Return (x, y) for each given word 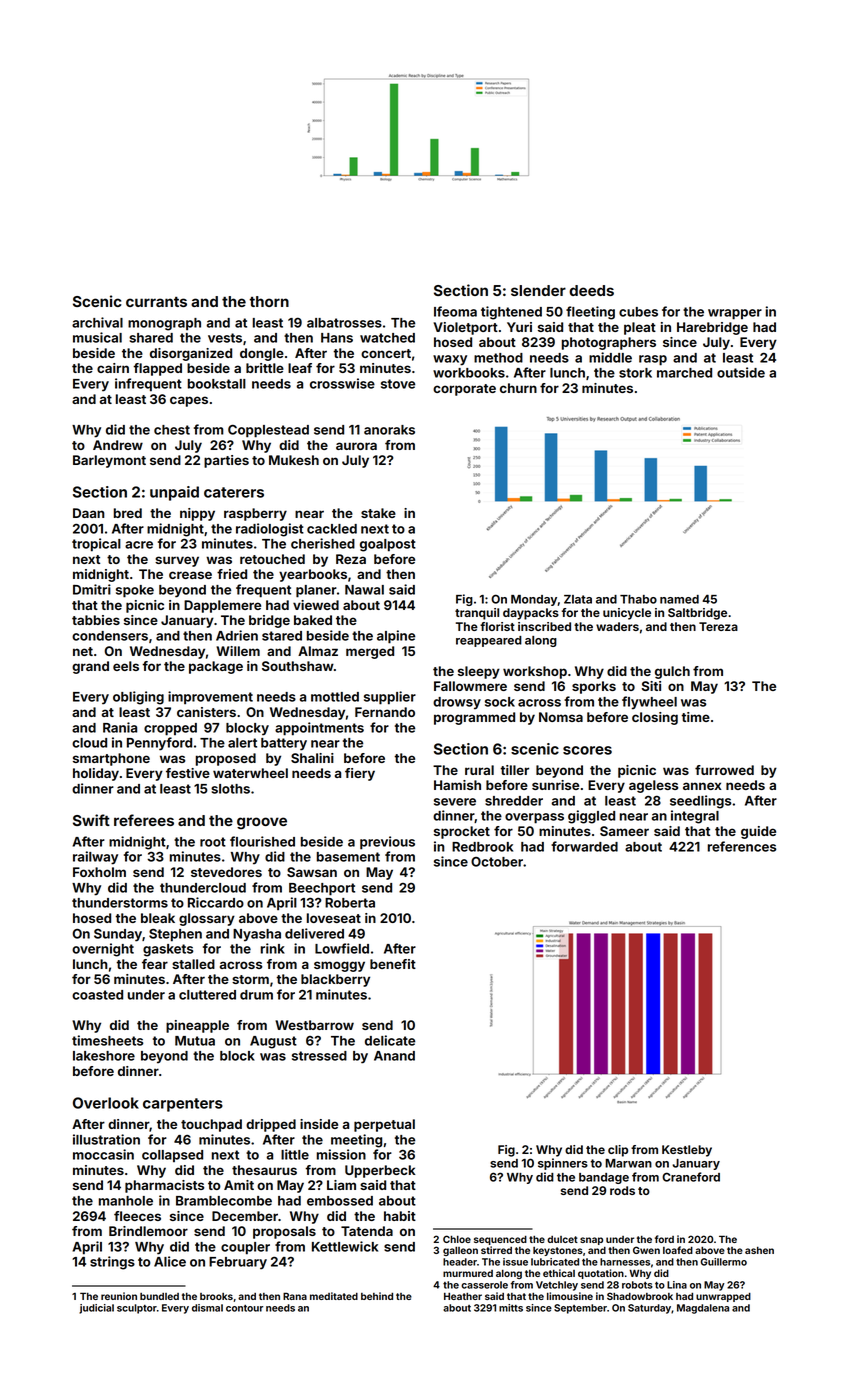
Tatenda (367, 1231)
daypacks (531, 614)
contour (244, 1308)
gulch (672, 672)
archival (97, 322)
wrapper (735, 314)
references (742, 846)
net (83, 651)
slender (538, 290)
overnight (103, 950)
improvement (210, 697)
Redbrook (482, 847)
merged (370, 652)
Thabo (638, 599)
